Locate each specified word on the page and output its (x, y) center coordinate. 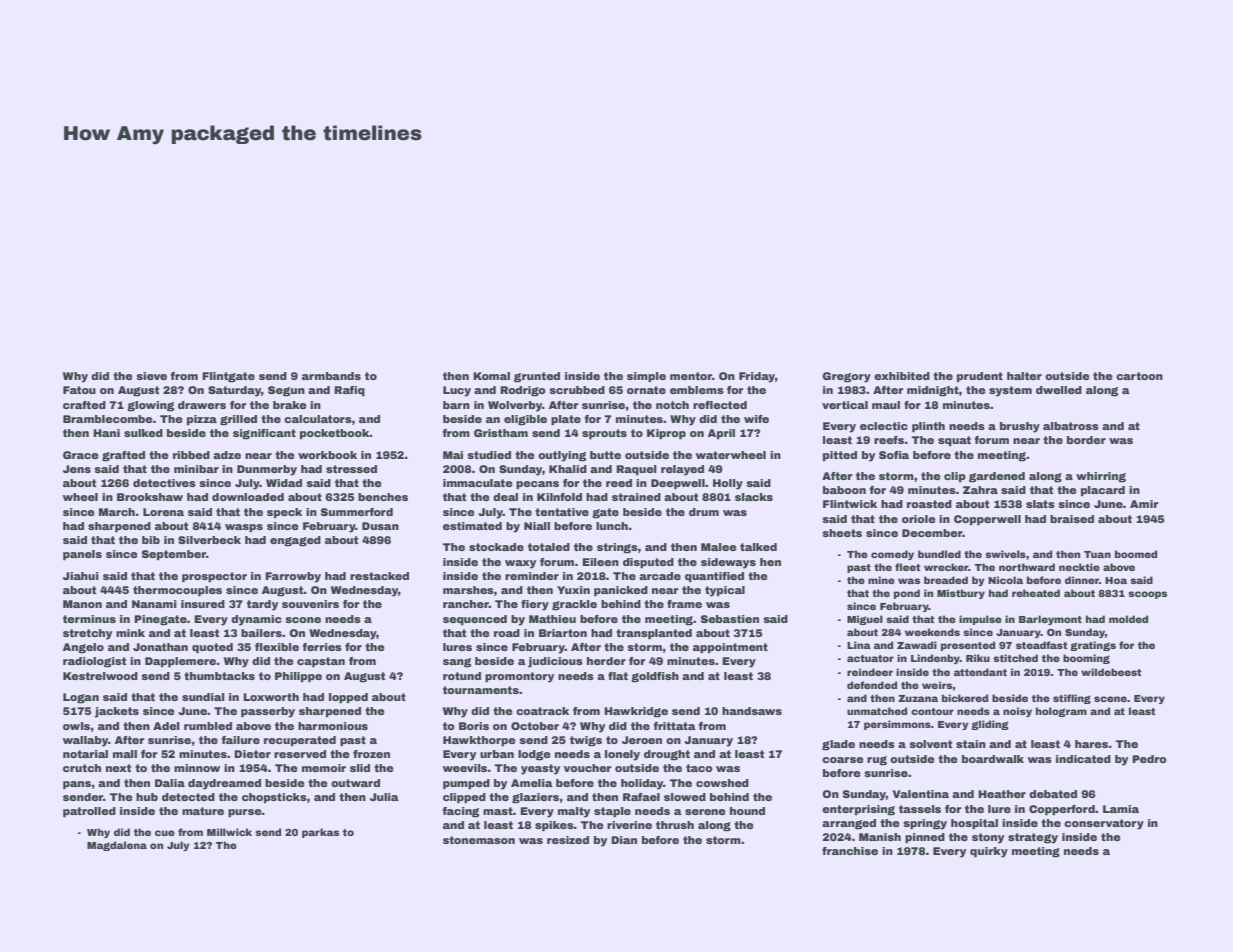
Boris (474, 726)
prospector (214, 577)
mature (203, 811)
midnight (933, 391)
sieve (151, 376)
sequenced (475, 620)
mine (881, 580)
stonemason (479, 840)
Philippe (298, 677)
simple (646, 377)
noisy (1017, 712)
